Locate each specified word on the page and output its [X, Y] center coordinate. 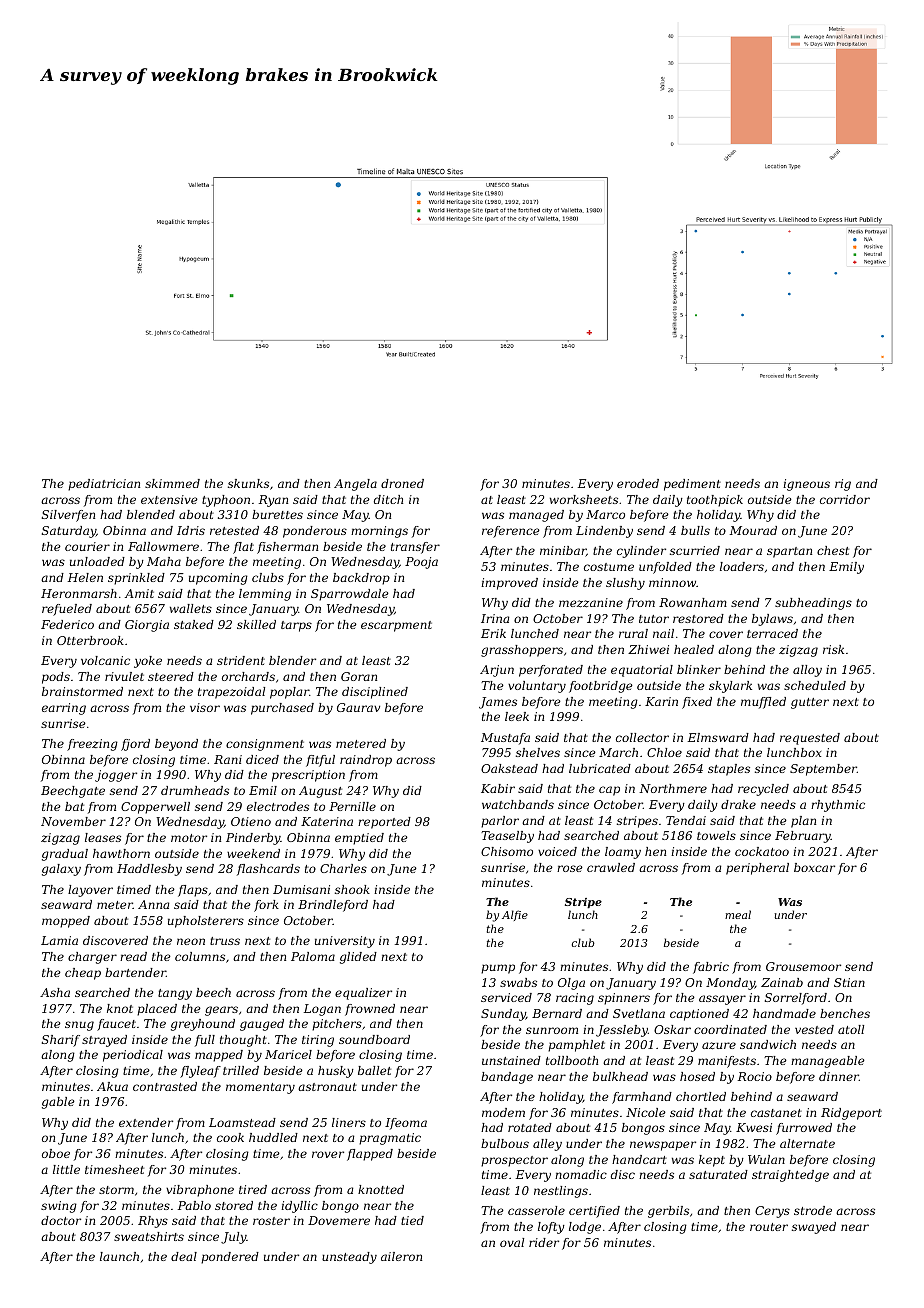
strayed [104, 1041]
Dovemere [339, 1220]
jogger [116, 776]
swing [59, 1207]
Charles [343, 868]
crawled [611, 867]
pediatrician [104, 485]
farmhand [642, 1098]
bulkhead [620, 1076]
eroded [638, 483]
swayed [814, 1228]
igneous [806, 485]
